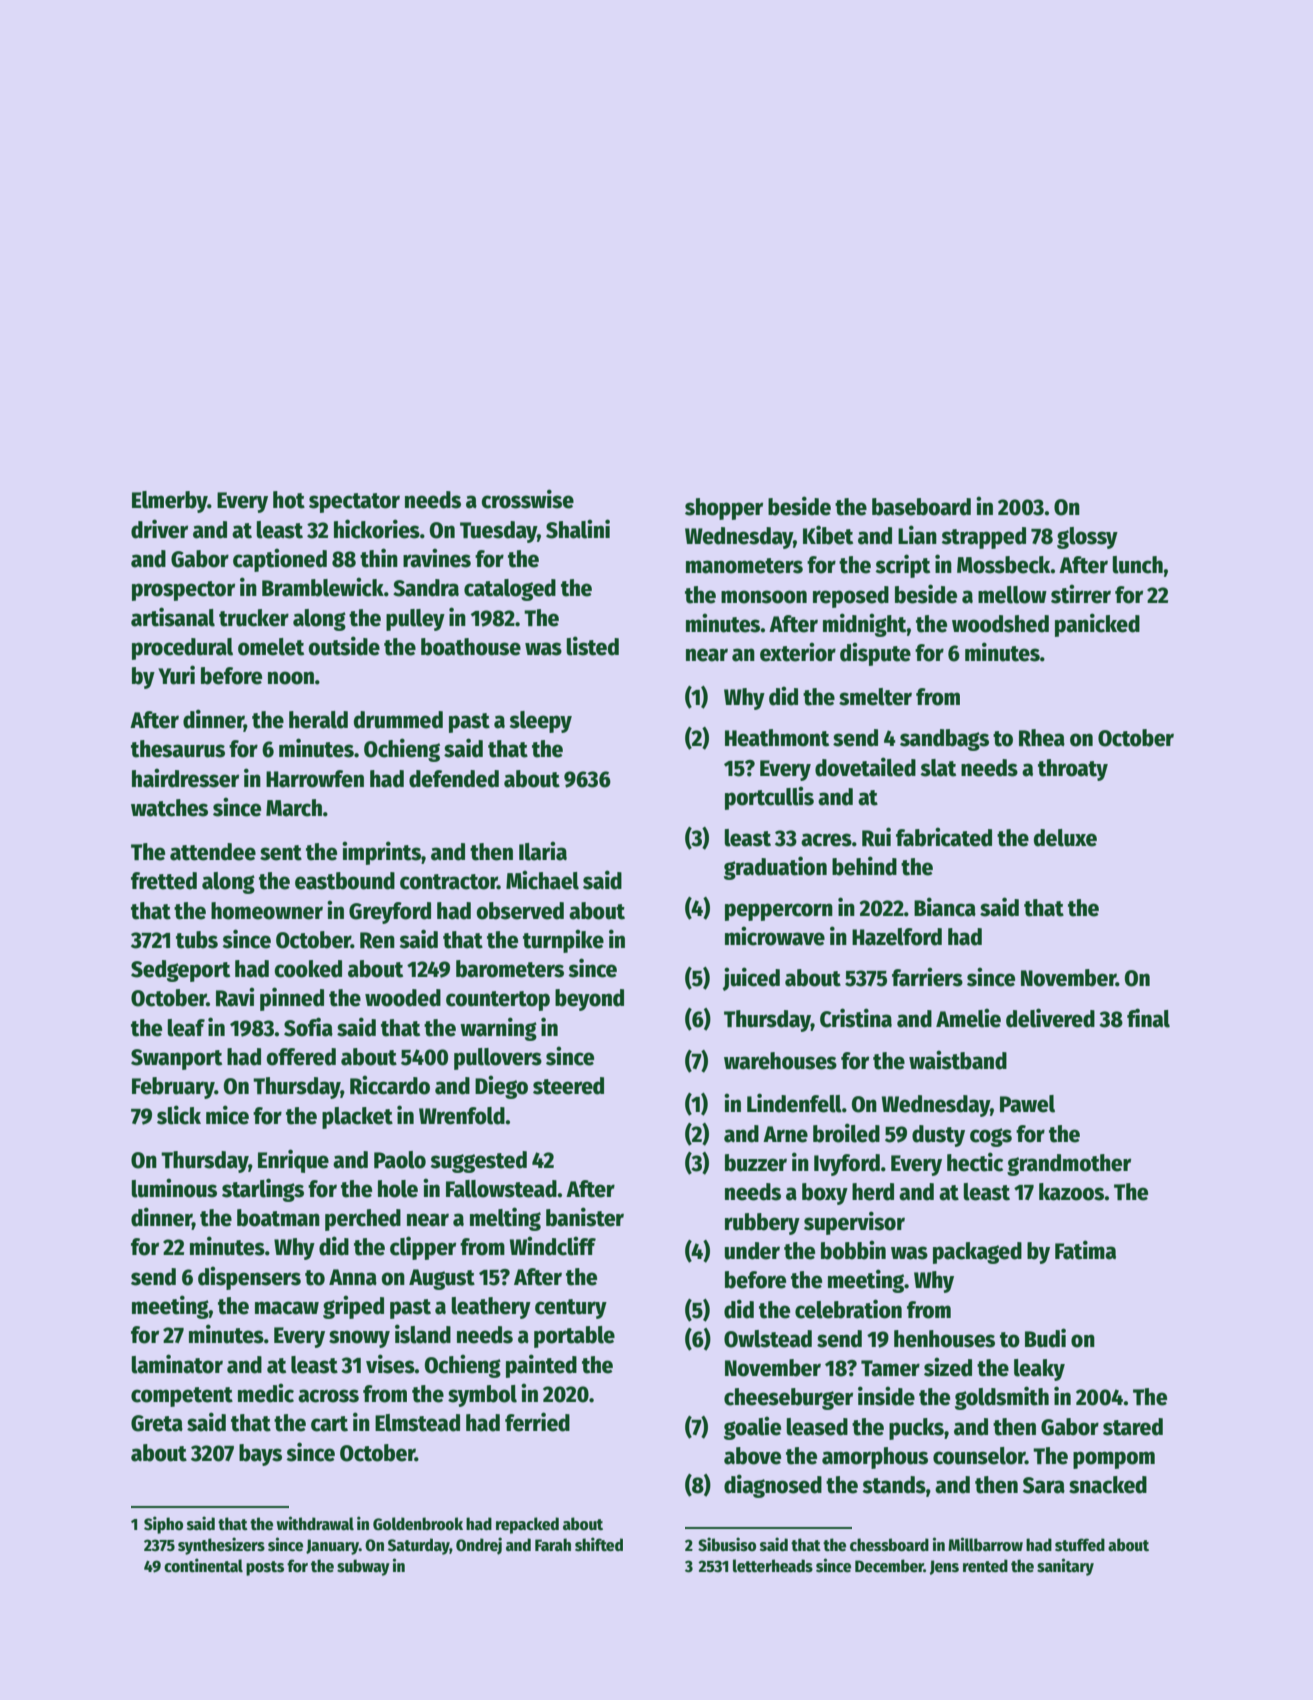 The height and width of the document is (1700, 1313). Describe the element at coordinates (1148, 1018) in the document. I see `final` at that location.
